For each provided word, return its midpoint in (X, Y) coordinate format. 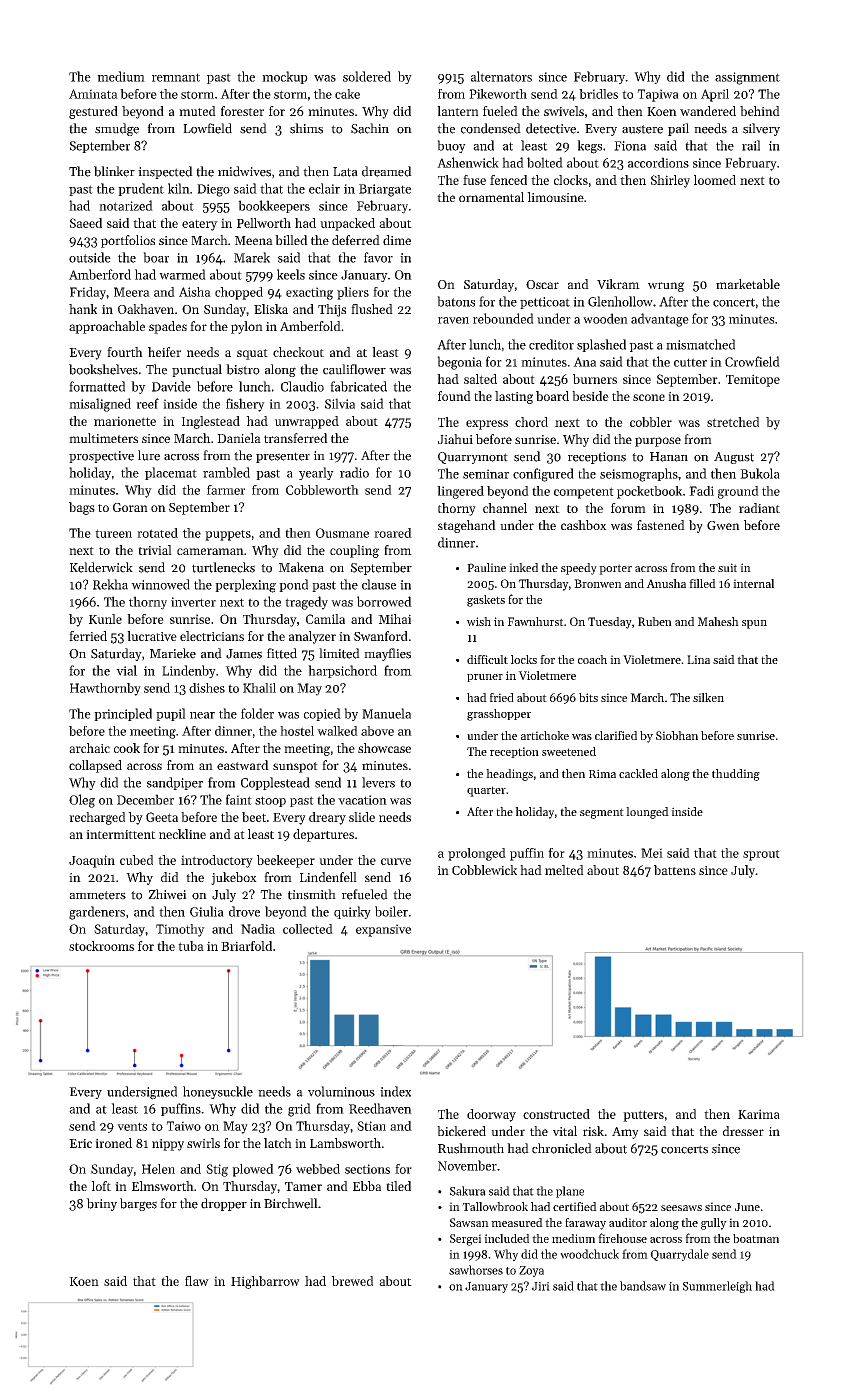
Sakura (468, 1191)
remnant (176, 77)
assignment (747, 78)
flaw (197, 1281)
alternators (501, 76)
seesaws (681, 1208)
